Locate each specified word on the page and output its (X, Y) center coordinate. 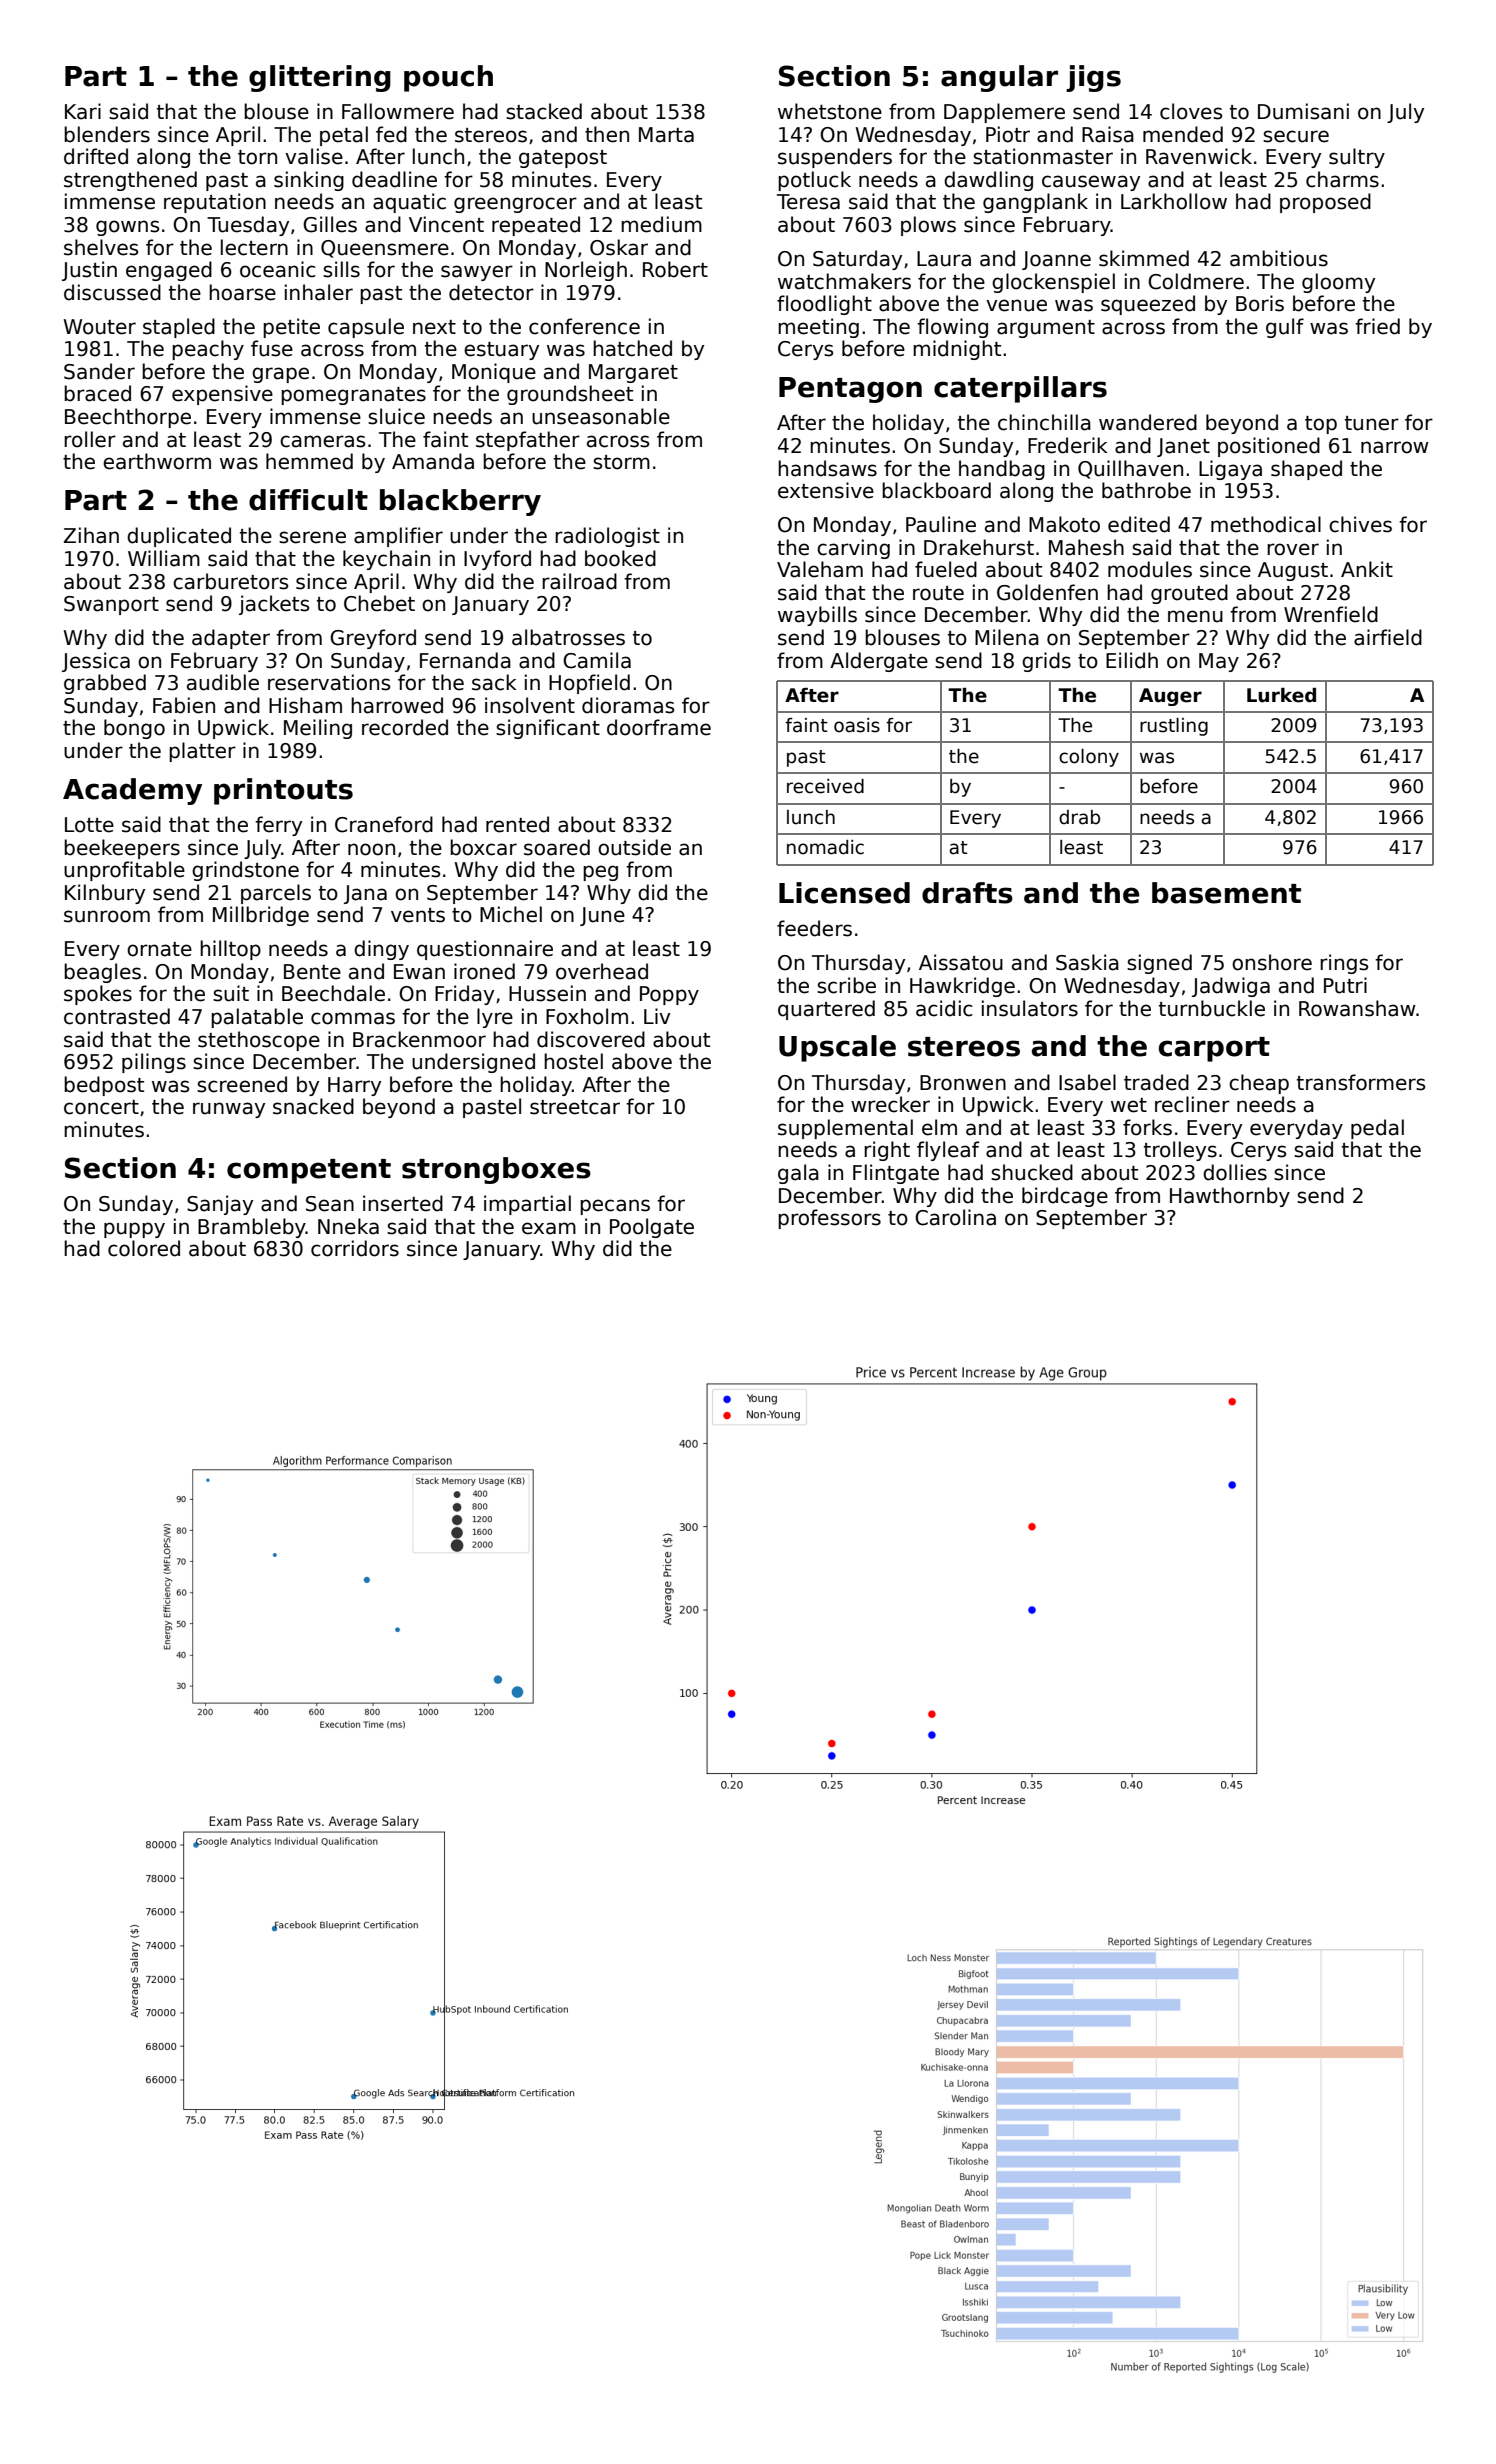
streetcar (575, 1107)
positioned (1269, 447)
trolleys (1180, 1151)
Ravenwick (1199, 156)
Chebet (379, 603)
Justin (89, 271)
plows (928, 226)
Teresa (808, 202)
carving (853, 549)
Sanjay (220, 1205)
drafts (967, 893)
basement (1226, 893)
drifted (96, 156)
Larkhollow (1174, 201)
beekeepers (122, 849)
